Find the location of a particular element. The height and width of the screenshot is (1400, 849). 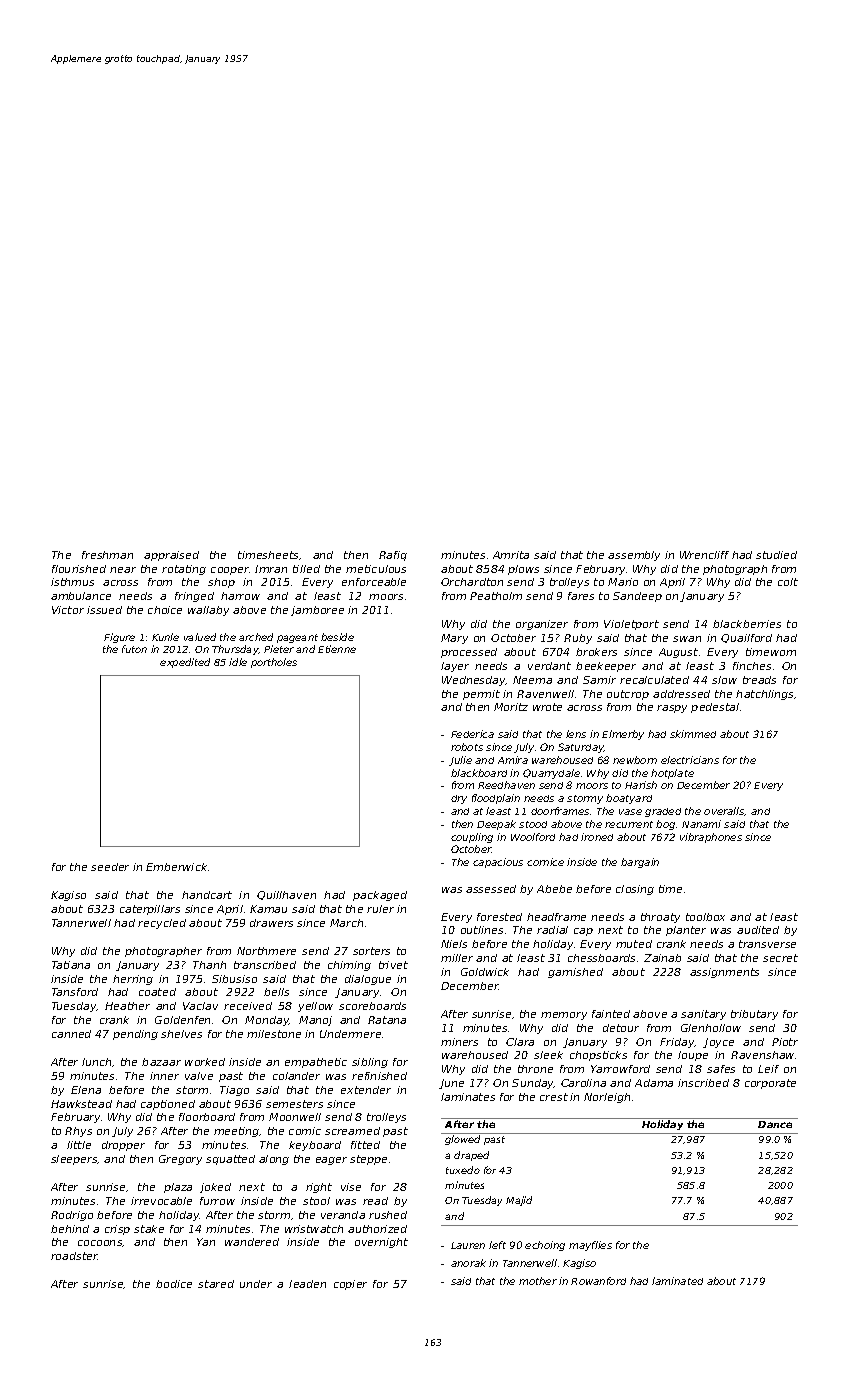

radial is located at coordinates (552, 930).
